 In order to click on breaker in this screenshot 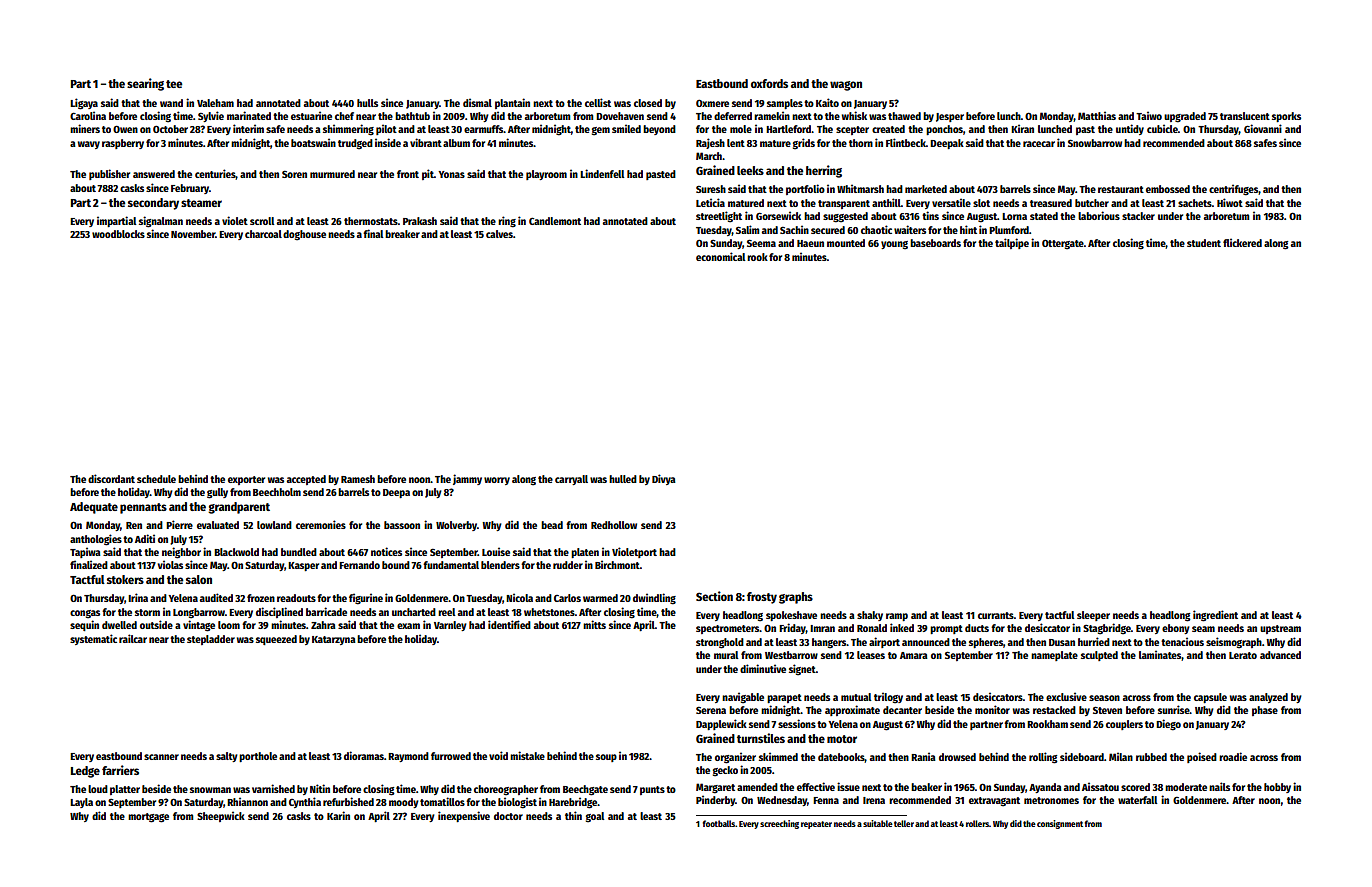, I will do `click(402, 234)`.
